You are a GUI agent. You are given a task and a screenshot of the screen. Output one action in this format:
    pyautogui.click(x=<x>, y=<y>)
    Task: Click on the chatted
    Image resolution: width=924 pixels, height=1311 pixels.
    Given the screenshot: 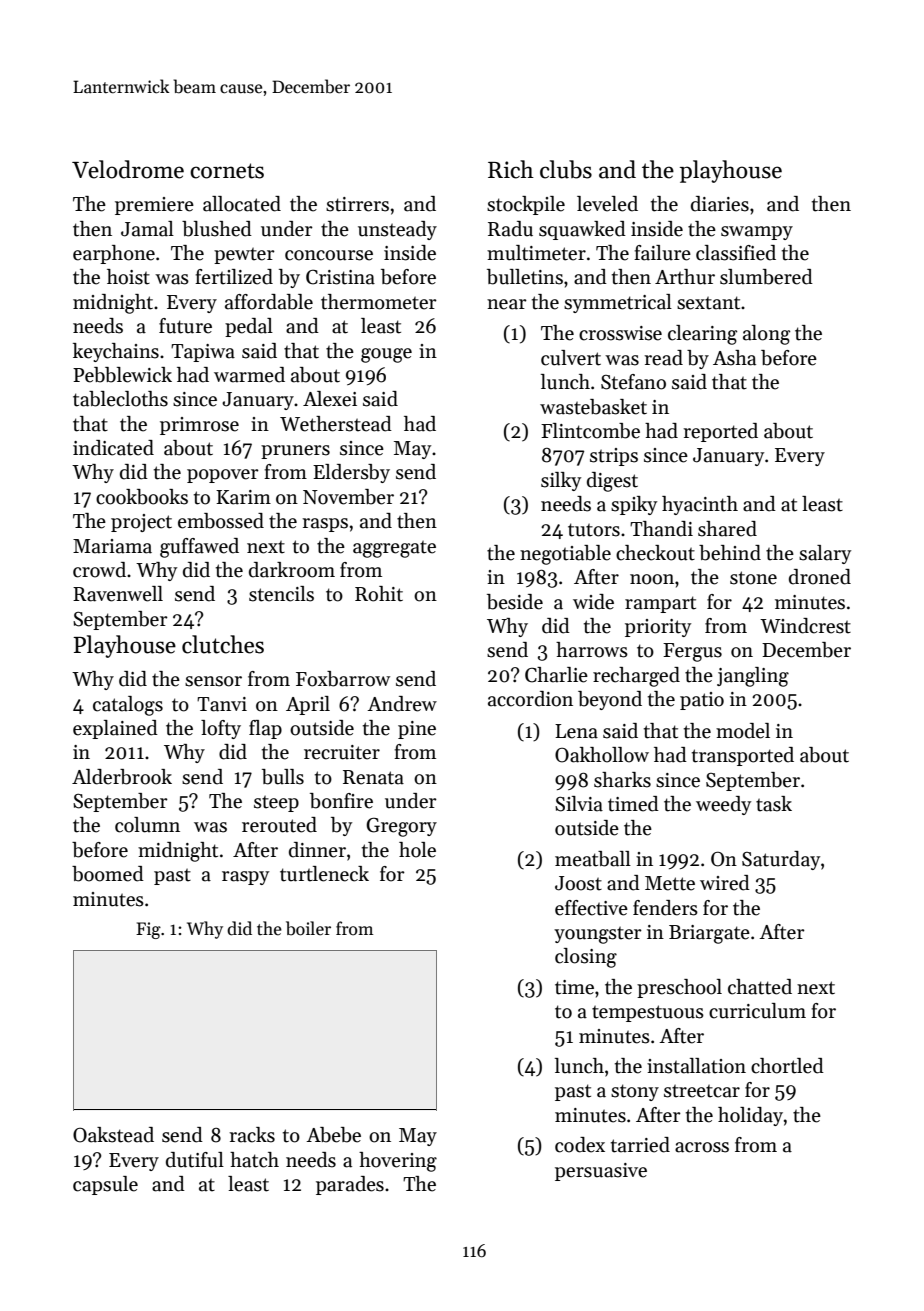 What is the action you would take?
    pyautogui.click(x=760, y=987)
